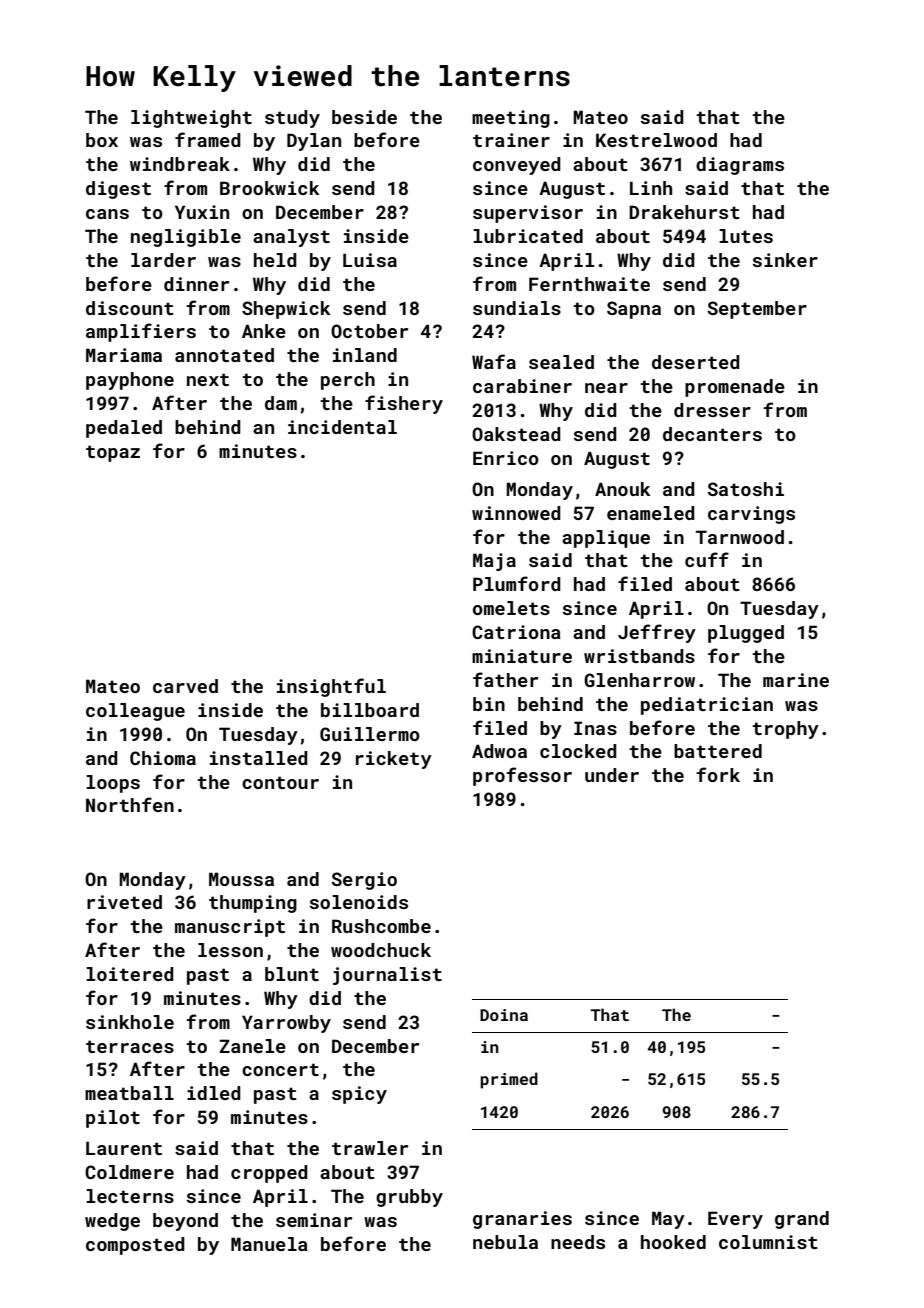  I want to click on topaz, so click(113, 453).
